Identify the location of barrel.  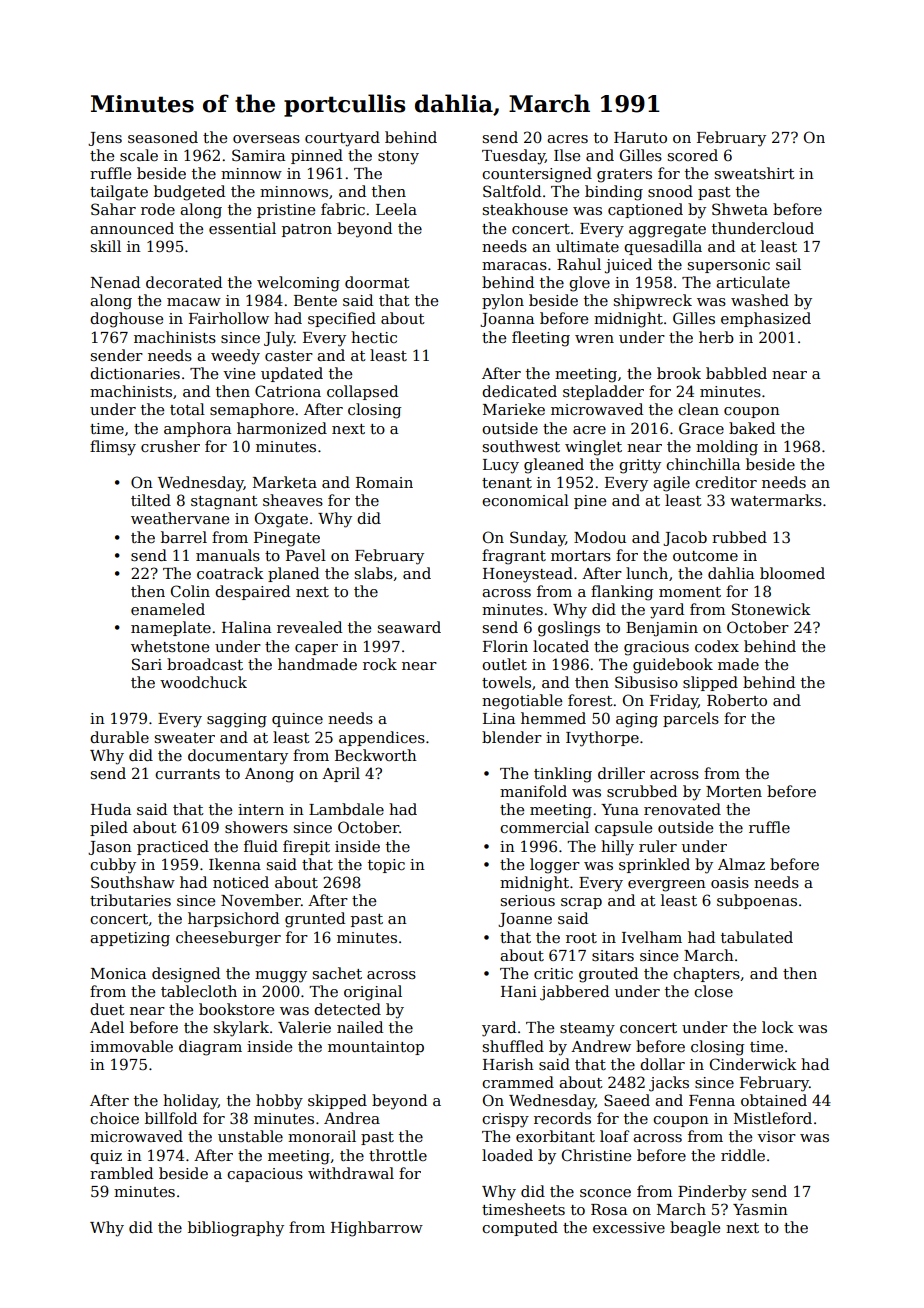
(184, 537).
